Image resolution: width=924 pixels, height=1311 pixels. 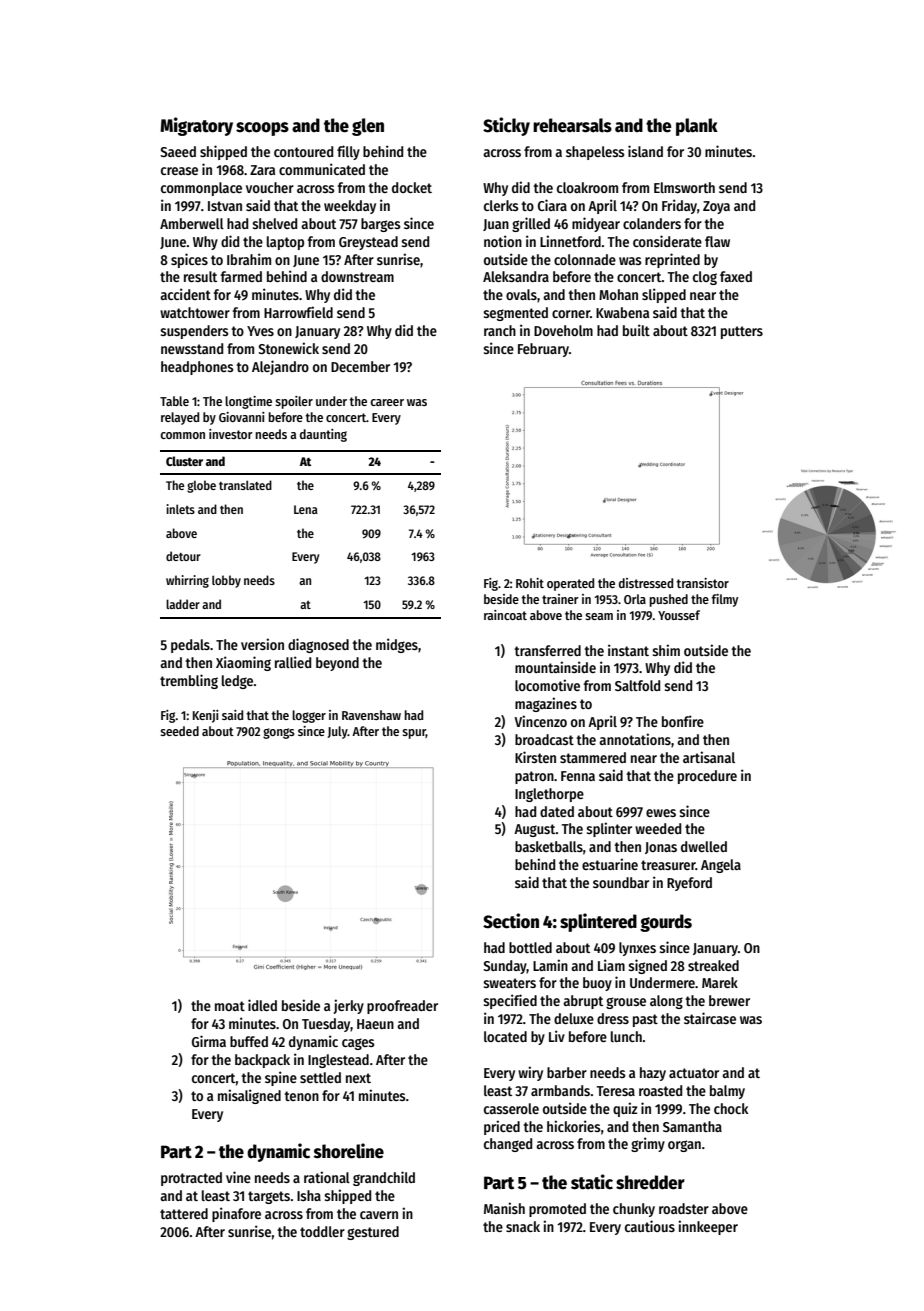 What do you see at coordinates (322, 1231) in the image?
I see `toddler` at bounding box center [322, 1231].
